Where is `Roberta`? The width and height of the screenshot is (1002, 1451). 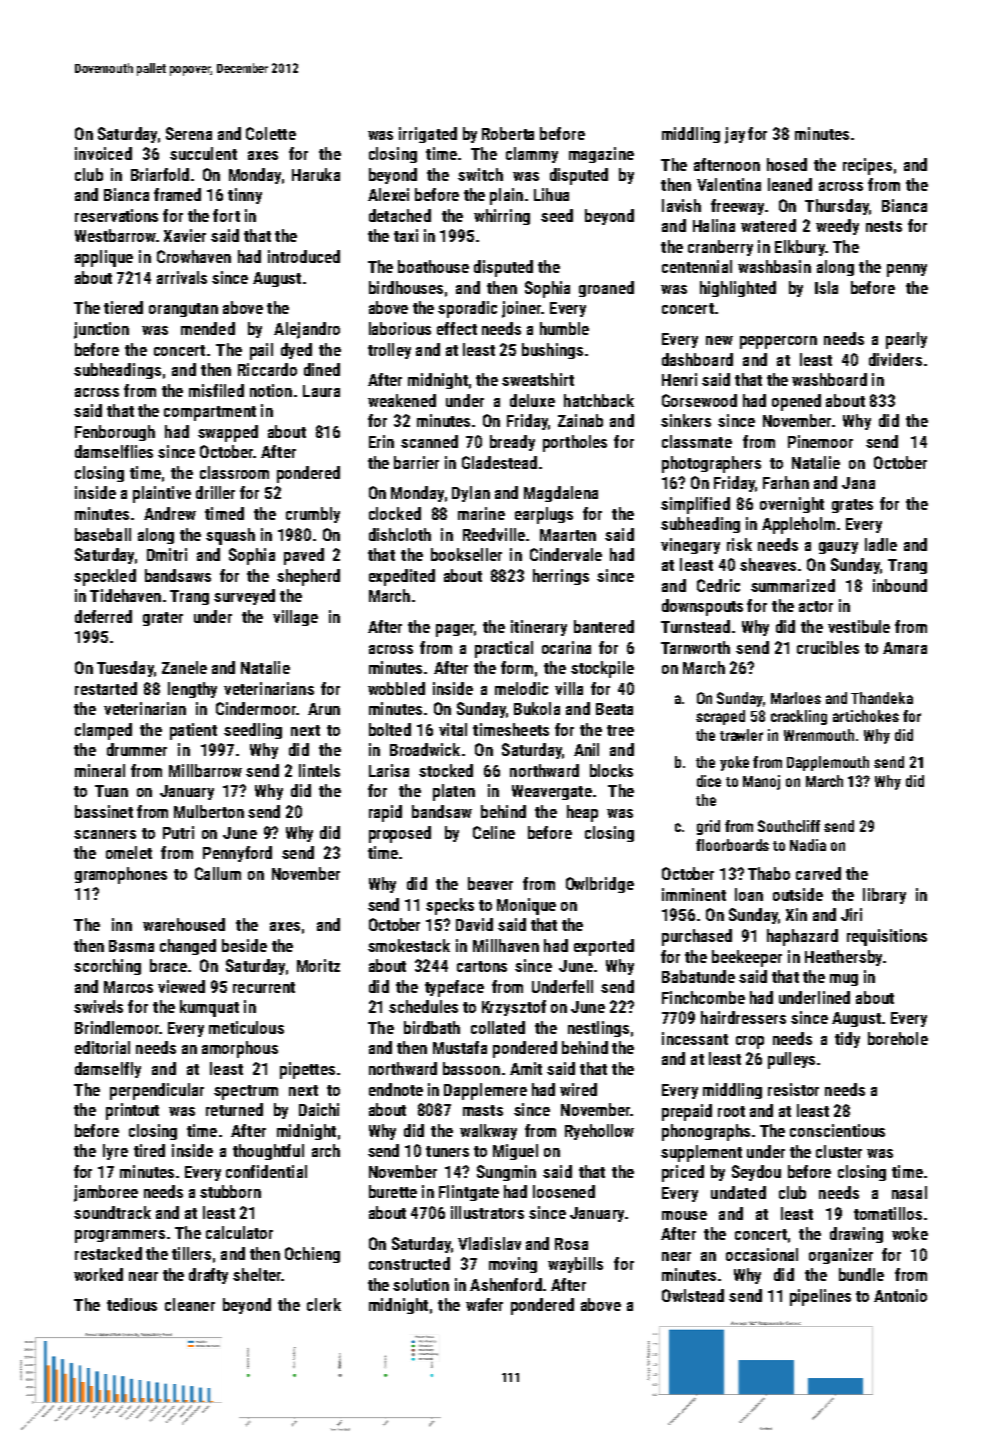
Roberta is located at coordinates (508, 133).
